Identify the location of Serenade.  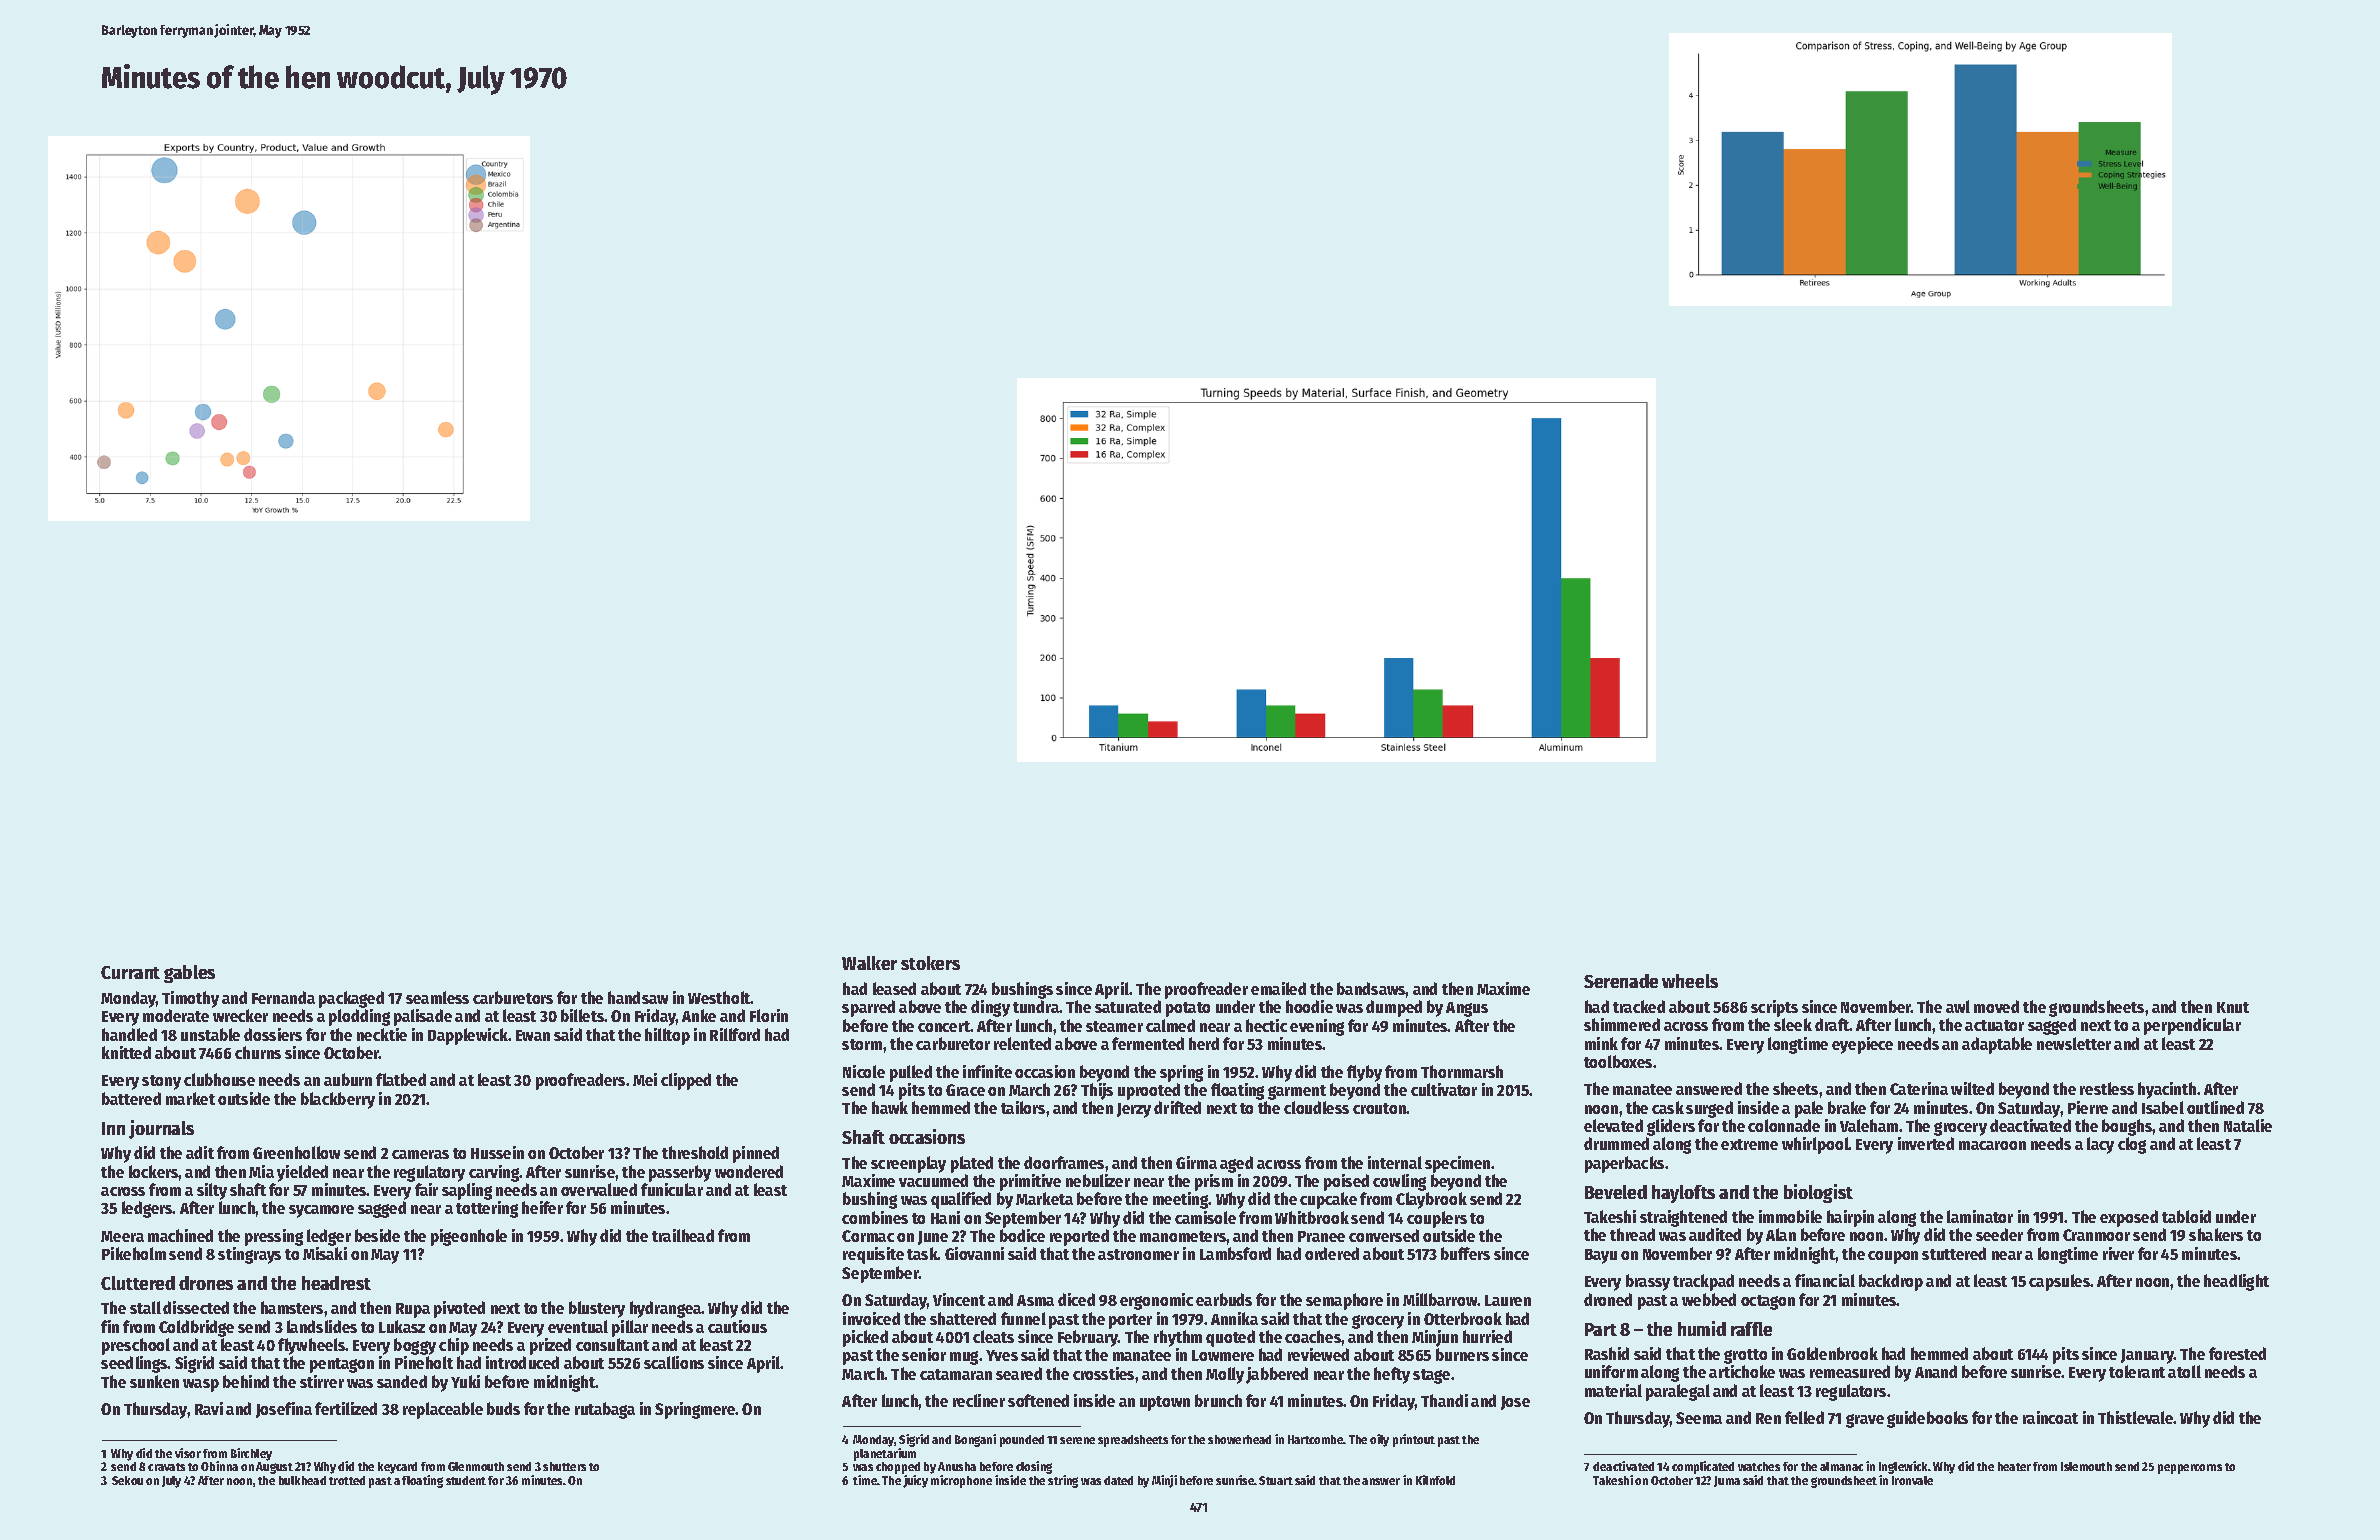
(1621, 981).
